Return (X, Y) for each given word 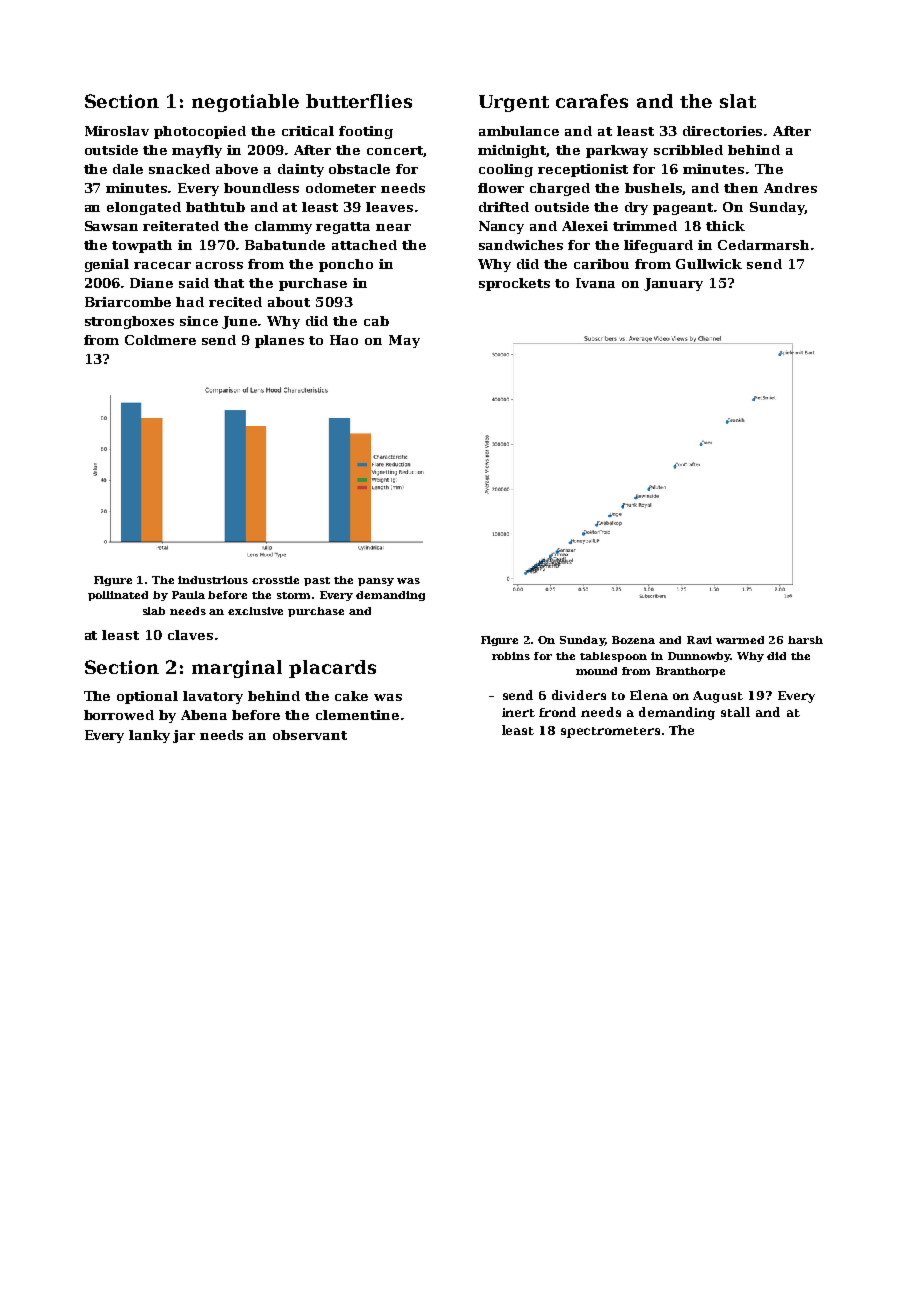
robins (511, 656)
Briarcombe (128, 302)
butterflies (359, 101)
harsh (805, 640)
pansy (376, 582)
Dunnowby (699, 657)
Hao (344, 340)
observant (310, 735)
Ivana (595, 283)
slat (738, 101)
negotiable (245, 103)
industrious (213, 580)
